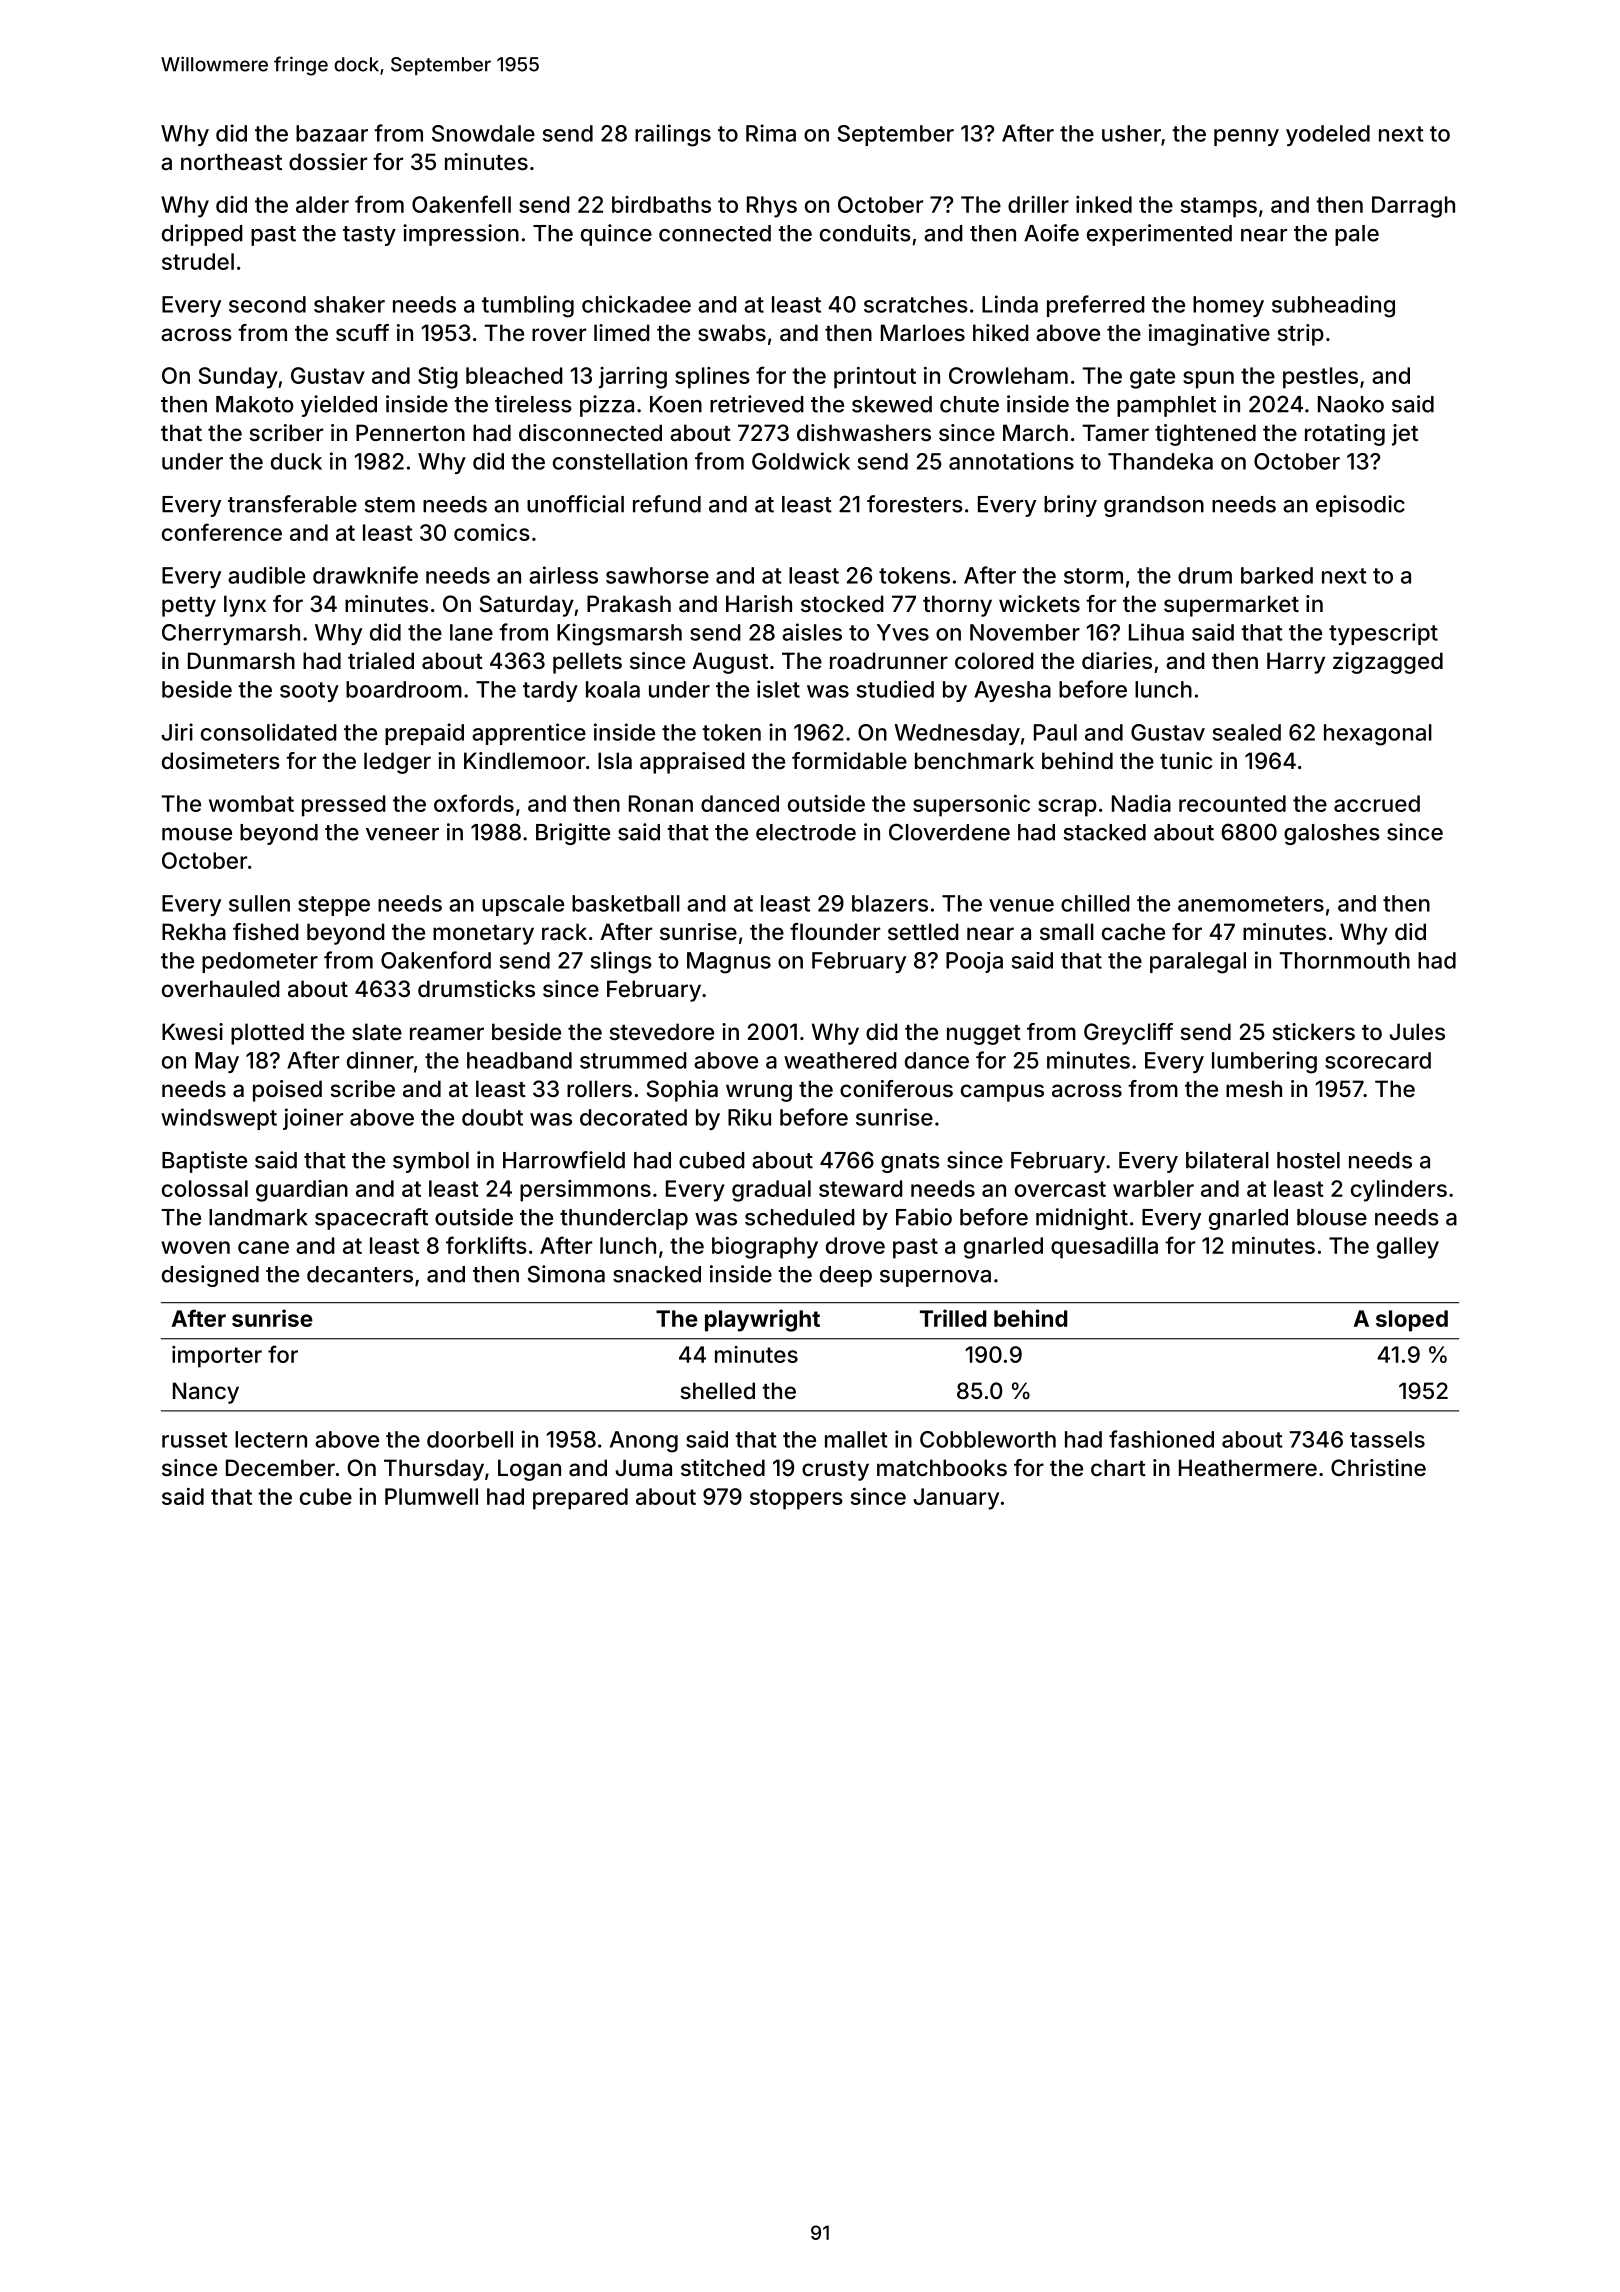  I want to click on prepaid, so click(424, 734).
